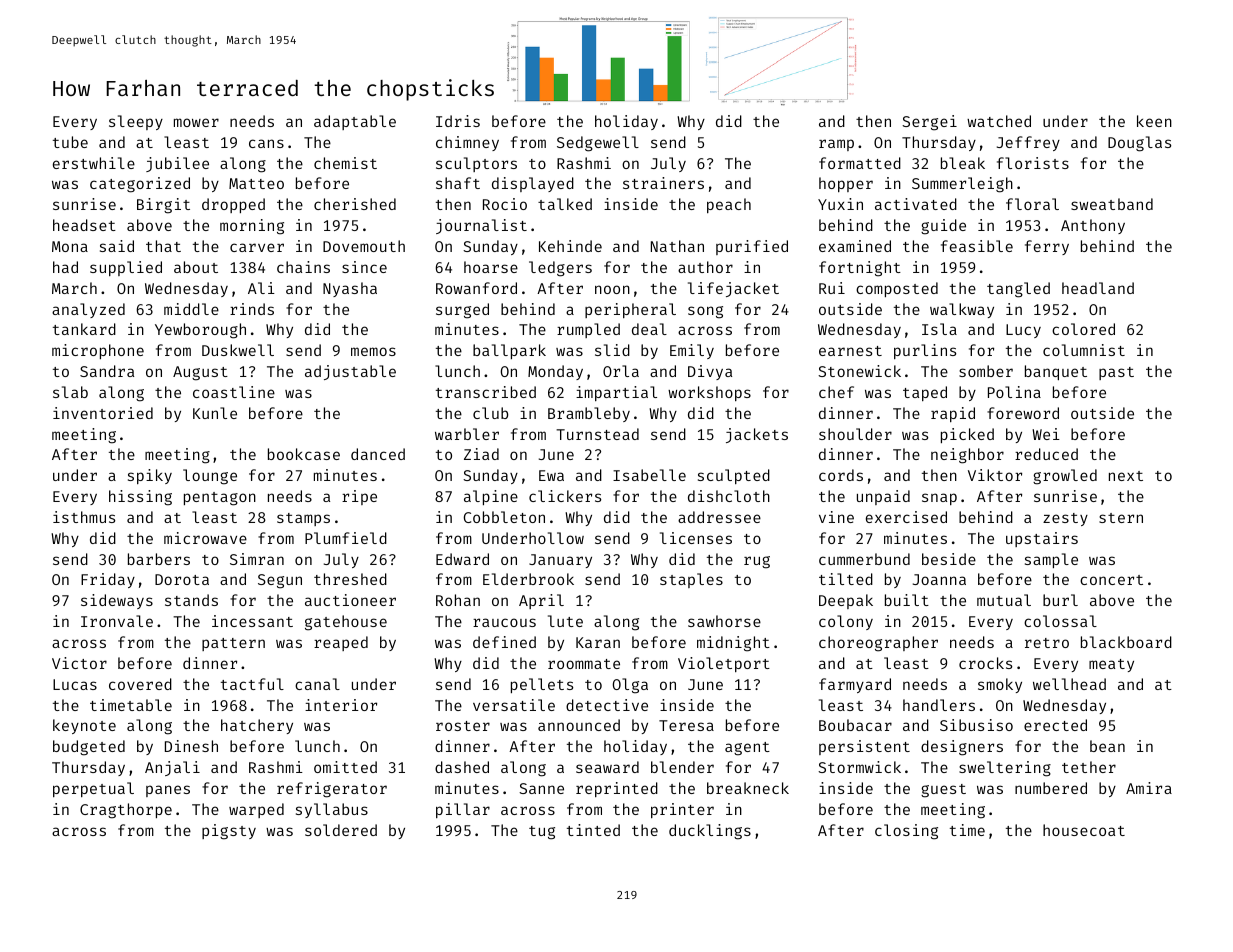 This document has width=1233, height=952. What do you see at coordinates (1098, 288) in the document?
I see `headland` at bounding box center [1098, 288].
